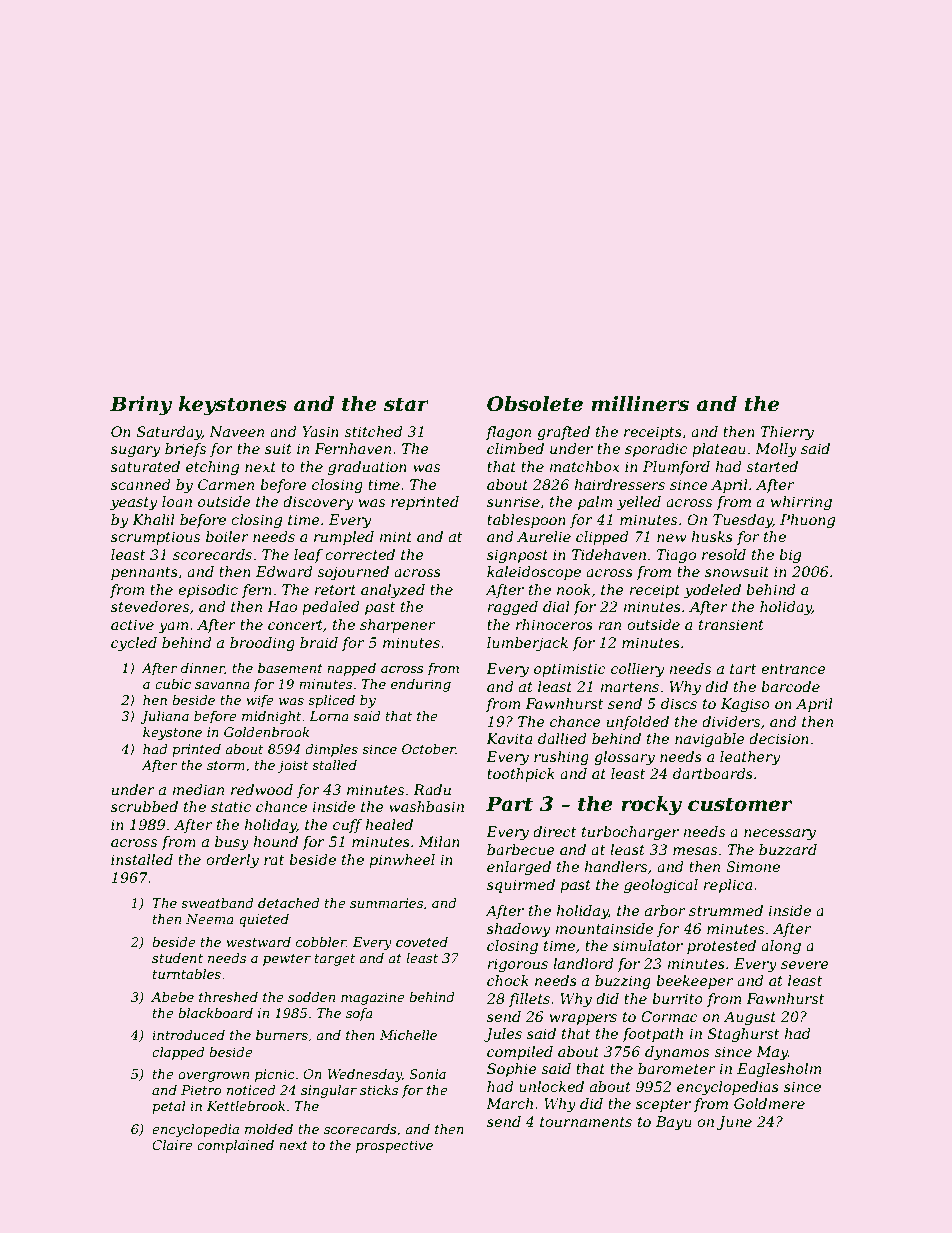  I want to click on static, so click(231, 806).
